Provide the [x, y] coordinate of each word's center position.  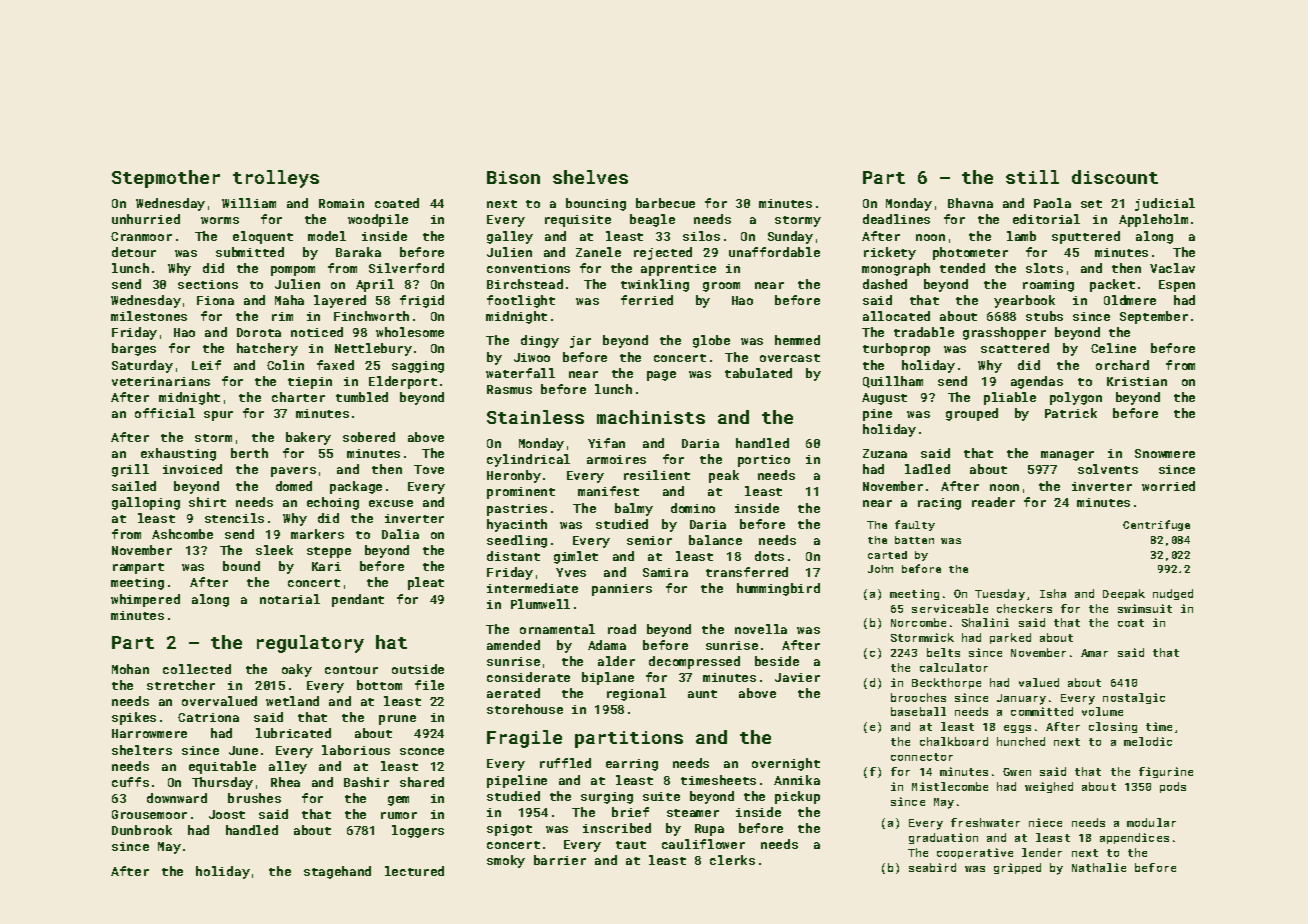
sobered [369, 437]
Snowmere [1165, 453]
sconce [422, 751]
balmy [634, 509]
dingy [540, 341]
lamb [1021, 236]
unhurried [146, 219]
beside [777, 661]
